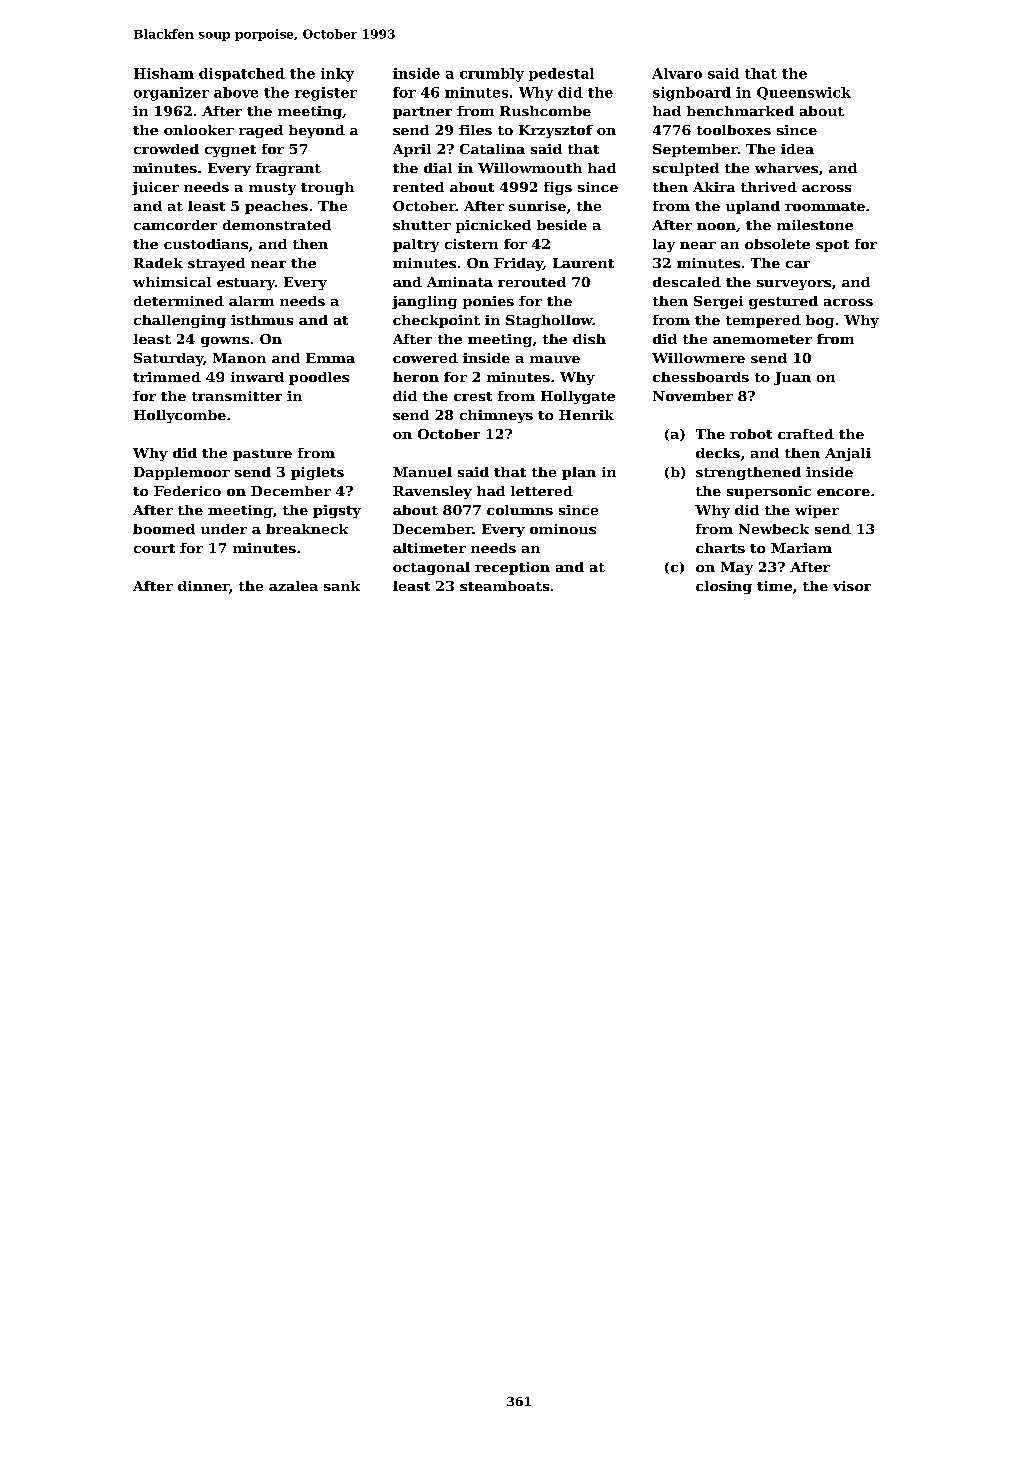 Image resolution: width=1013 pixels, height=1467 pixels. Describe the element at coordinates (317, 473) in the document. I see `piglets` at that location.
